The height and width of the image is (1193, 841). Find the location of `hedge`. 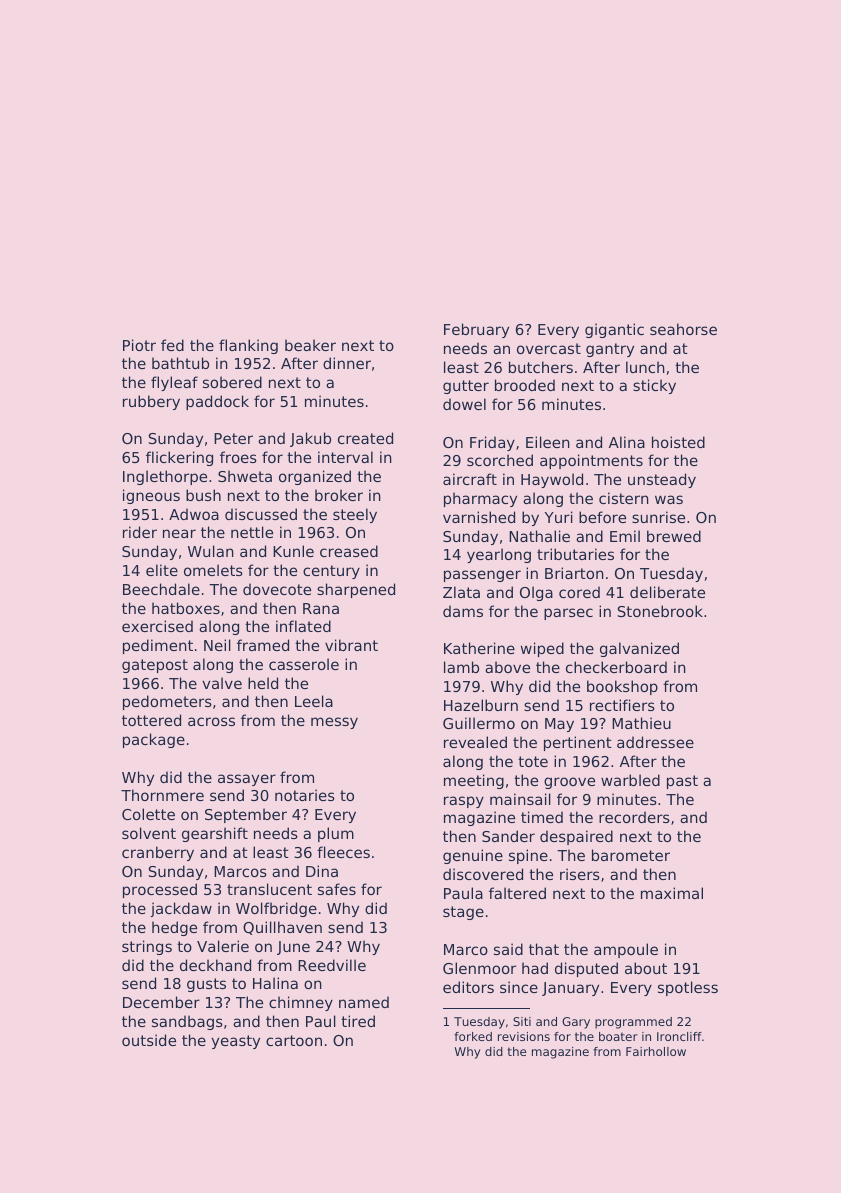

hedge is located at coordinates (174, 928).
